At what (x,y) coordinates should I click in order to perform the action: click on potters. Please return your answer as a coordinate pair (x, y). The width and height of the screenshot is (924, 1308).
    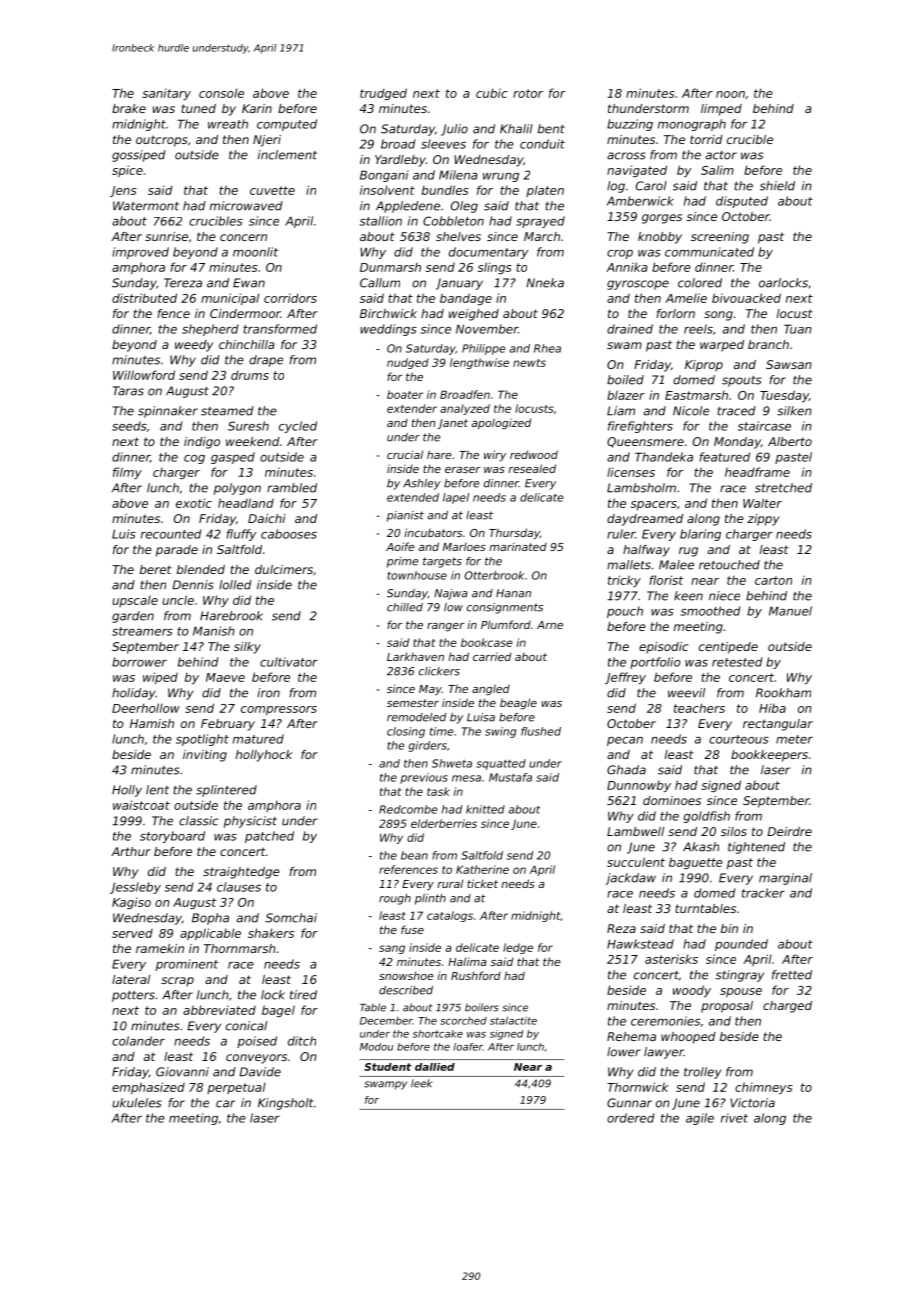
    Looking at the image, I should click on (133, 996).
